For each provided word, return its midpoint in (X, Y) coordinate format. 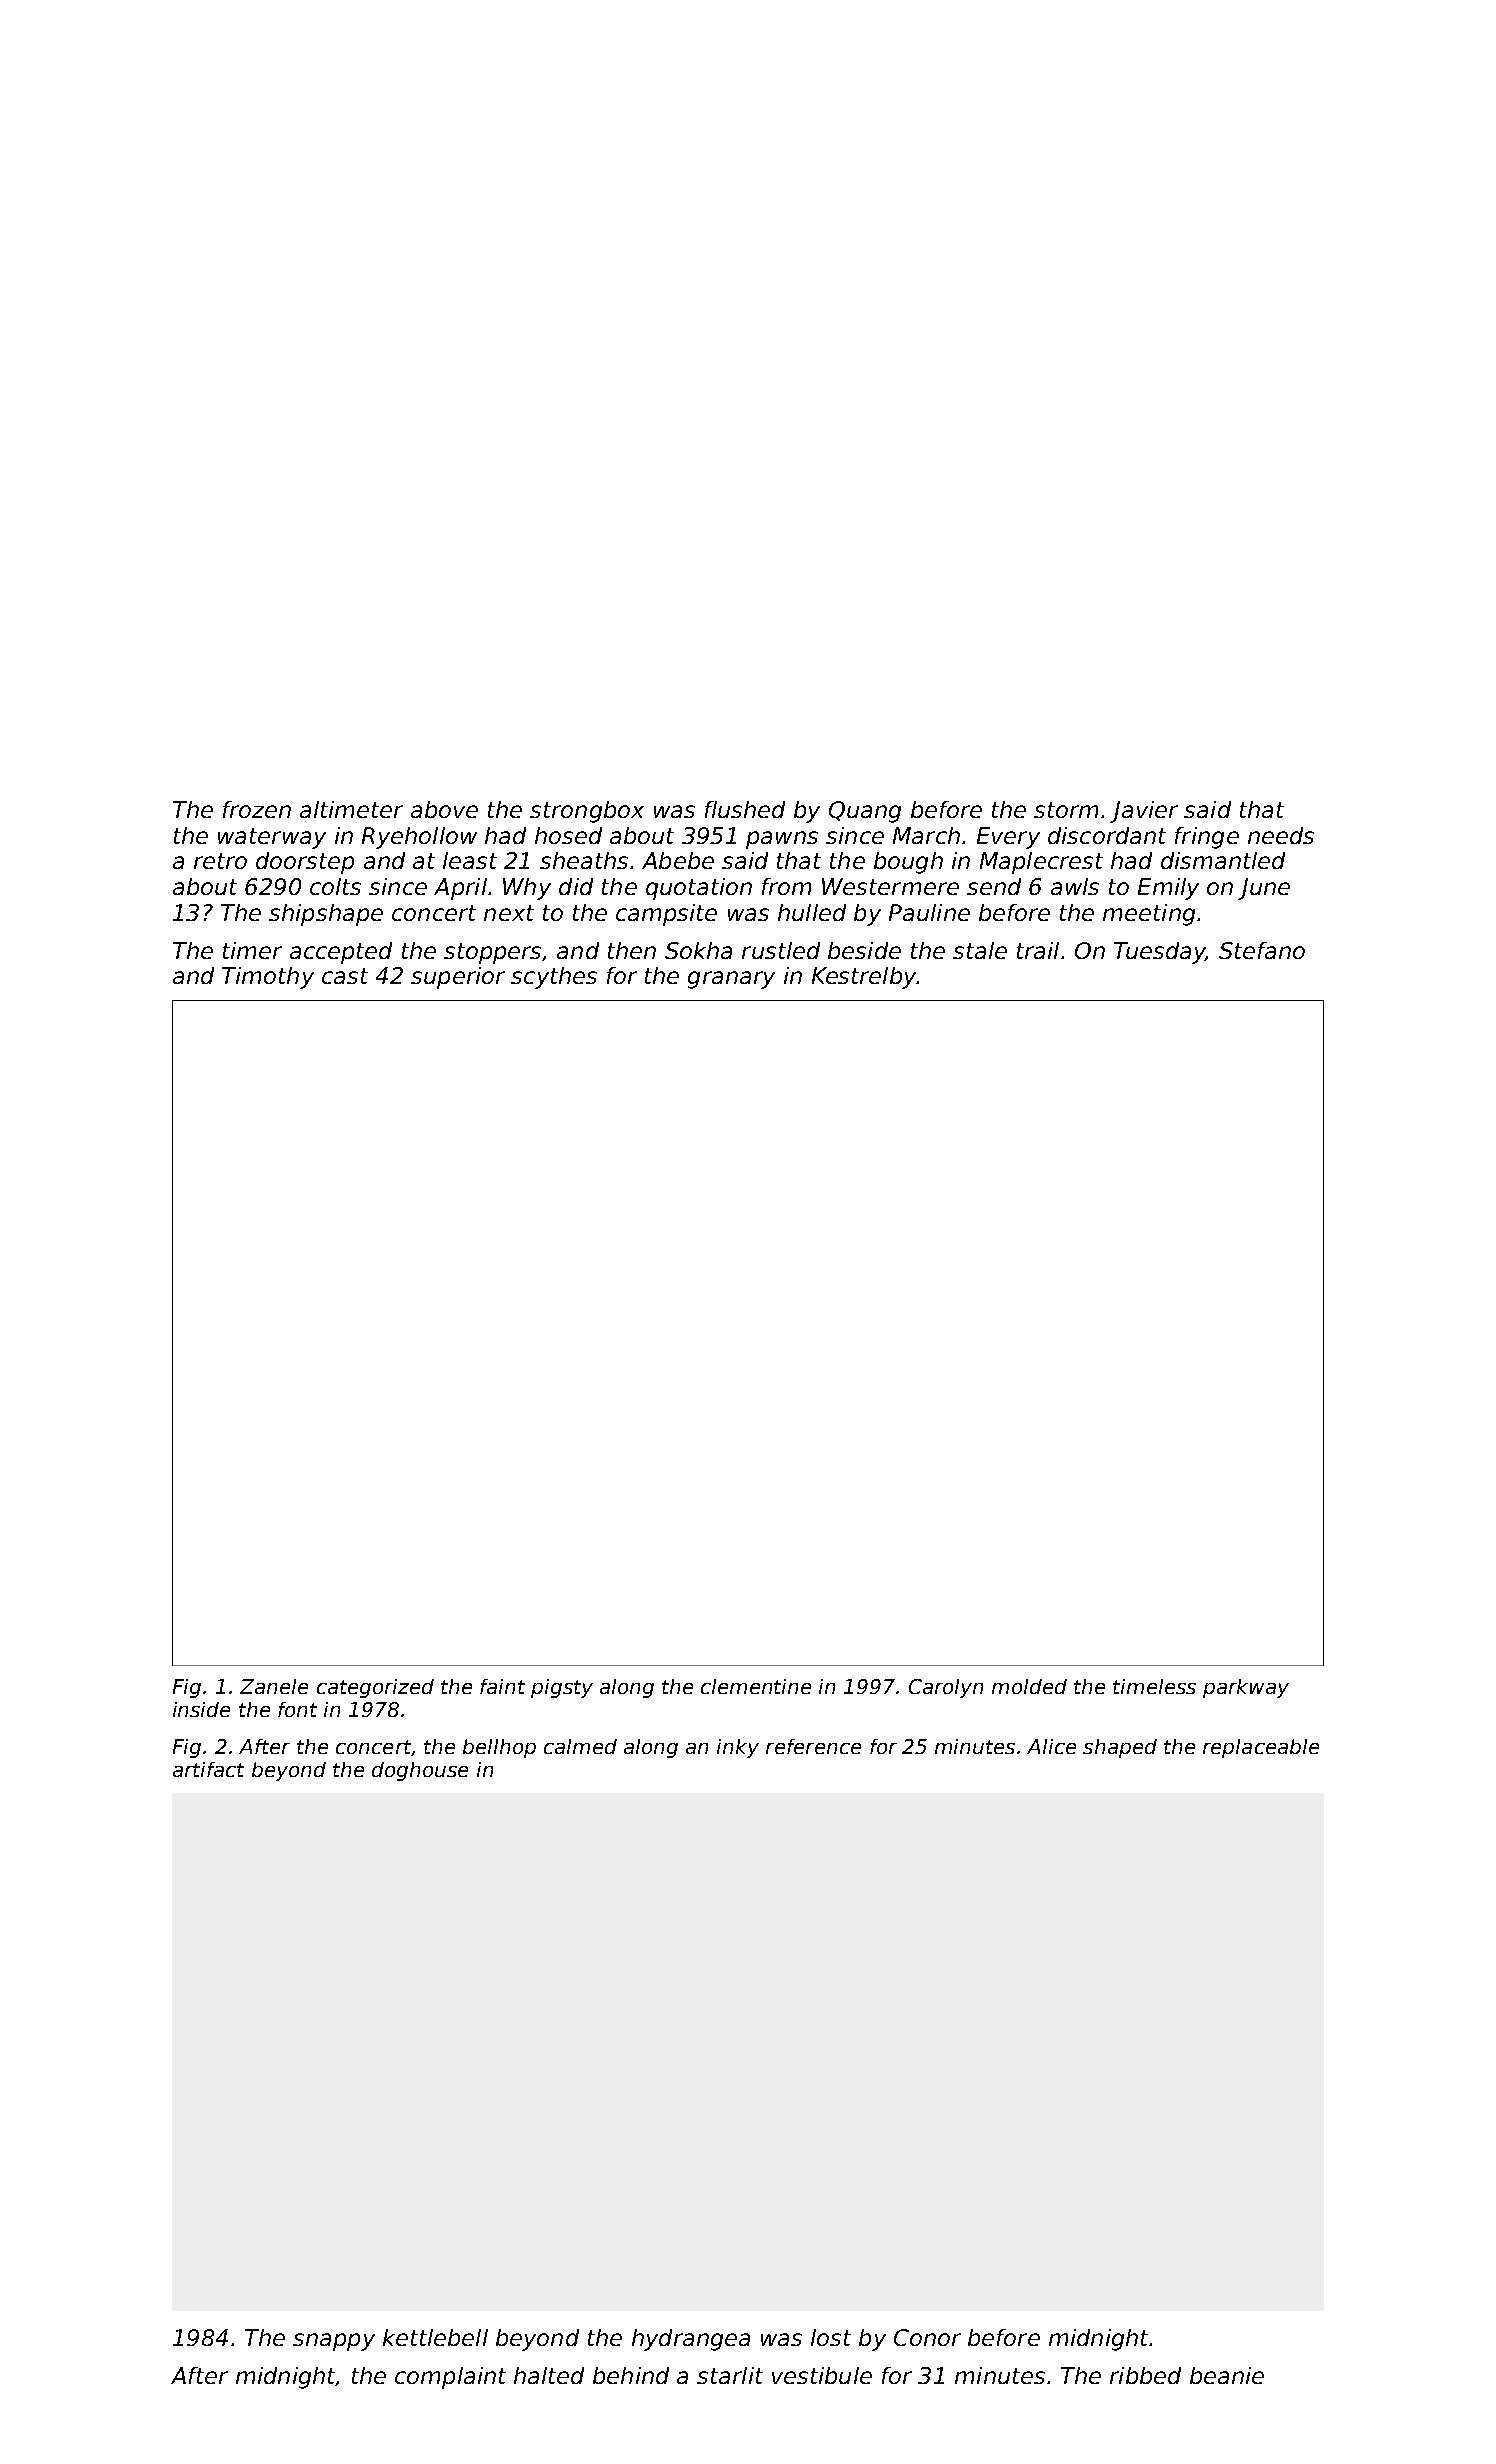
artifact (208, 1769)
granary (731, 980)
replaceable (1261, 1748)
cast (345, 976)
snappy (334, 2342)
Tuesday (1159, 953)
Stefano (1262, 950)
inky (738, 1748)
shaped (1120, 1748)
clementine (756, 1686)
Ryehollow (419, 838)
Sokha (698, 950)
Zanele (274, 1686)
